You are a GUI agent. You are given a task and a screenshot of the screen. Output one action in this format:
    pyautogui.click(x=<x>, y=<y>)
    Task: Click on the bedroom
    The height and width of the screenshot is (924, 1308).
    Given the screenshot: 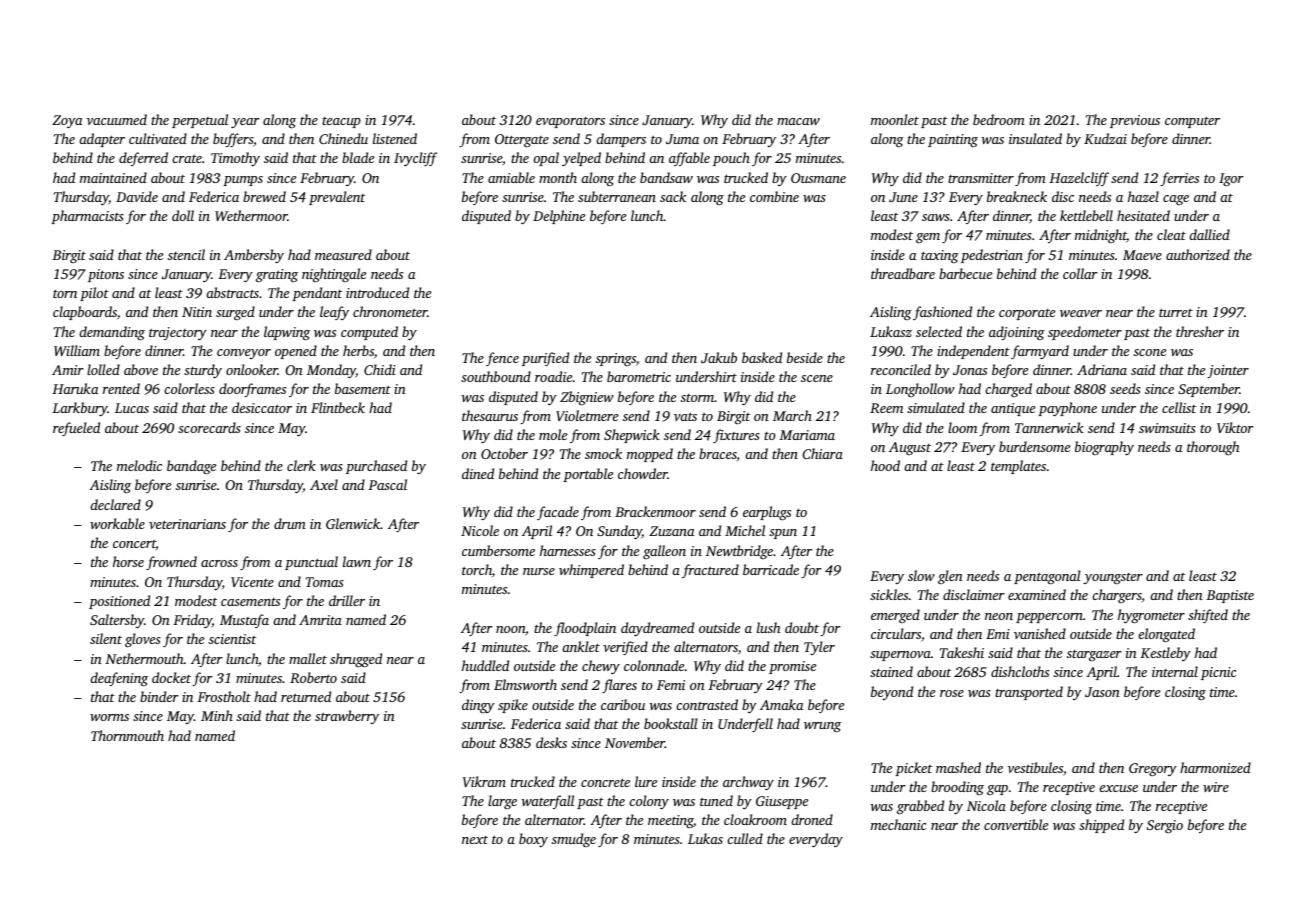 What is the action you would take?
    pyautogui.click(x=999, y=119)
